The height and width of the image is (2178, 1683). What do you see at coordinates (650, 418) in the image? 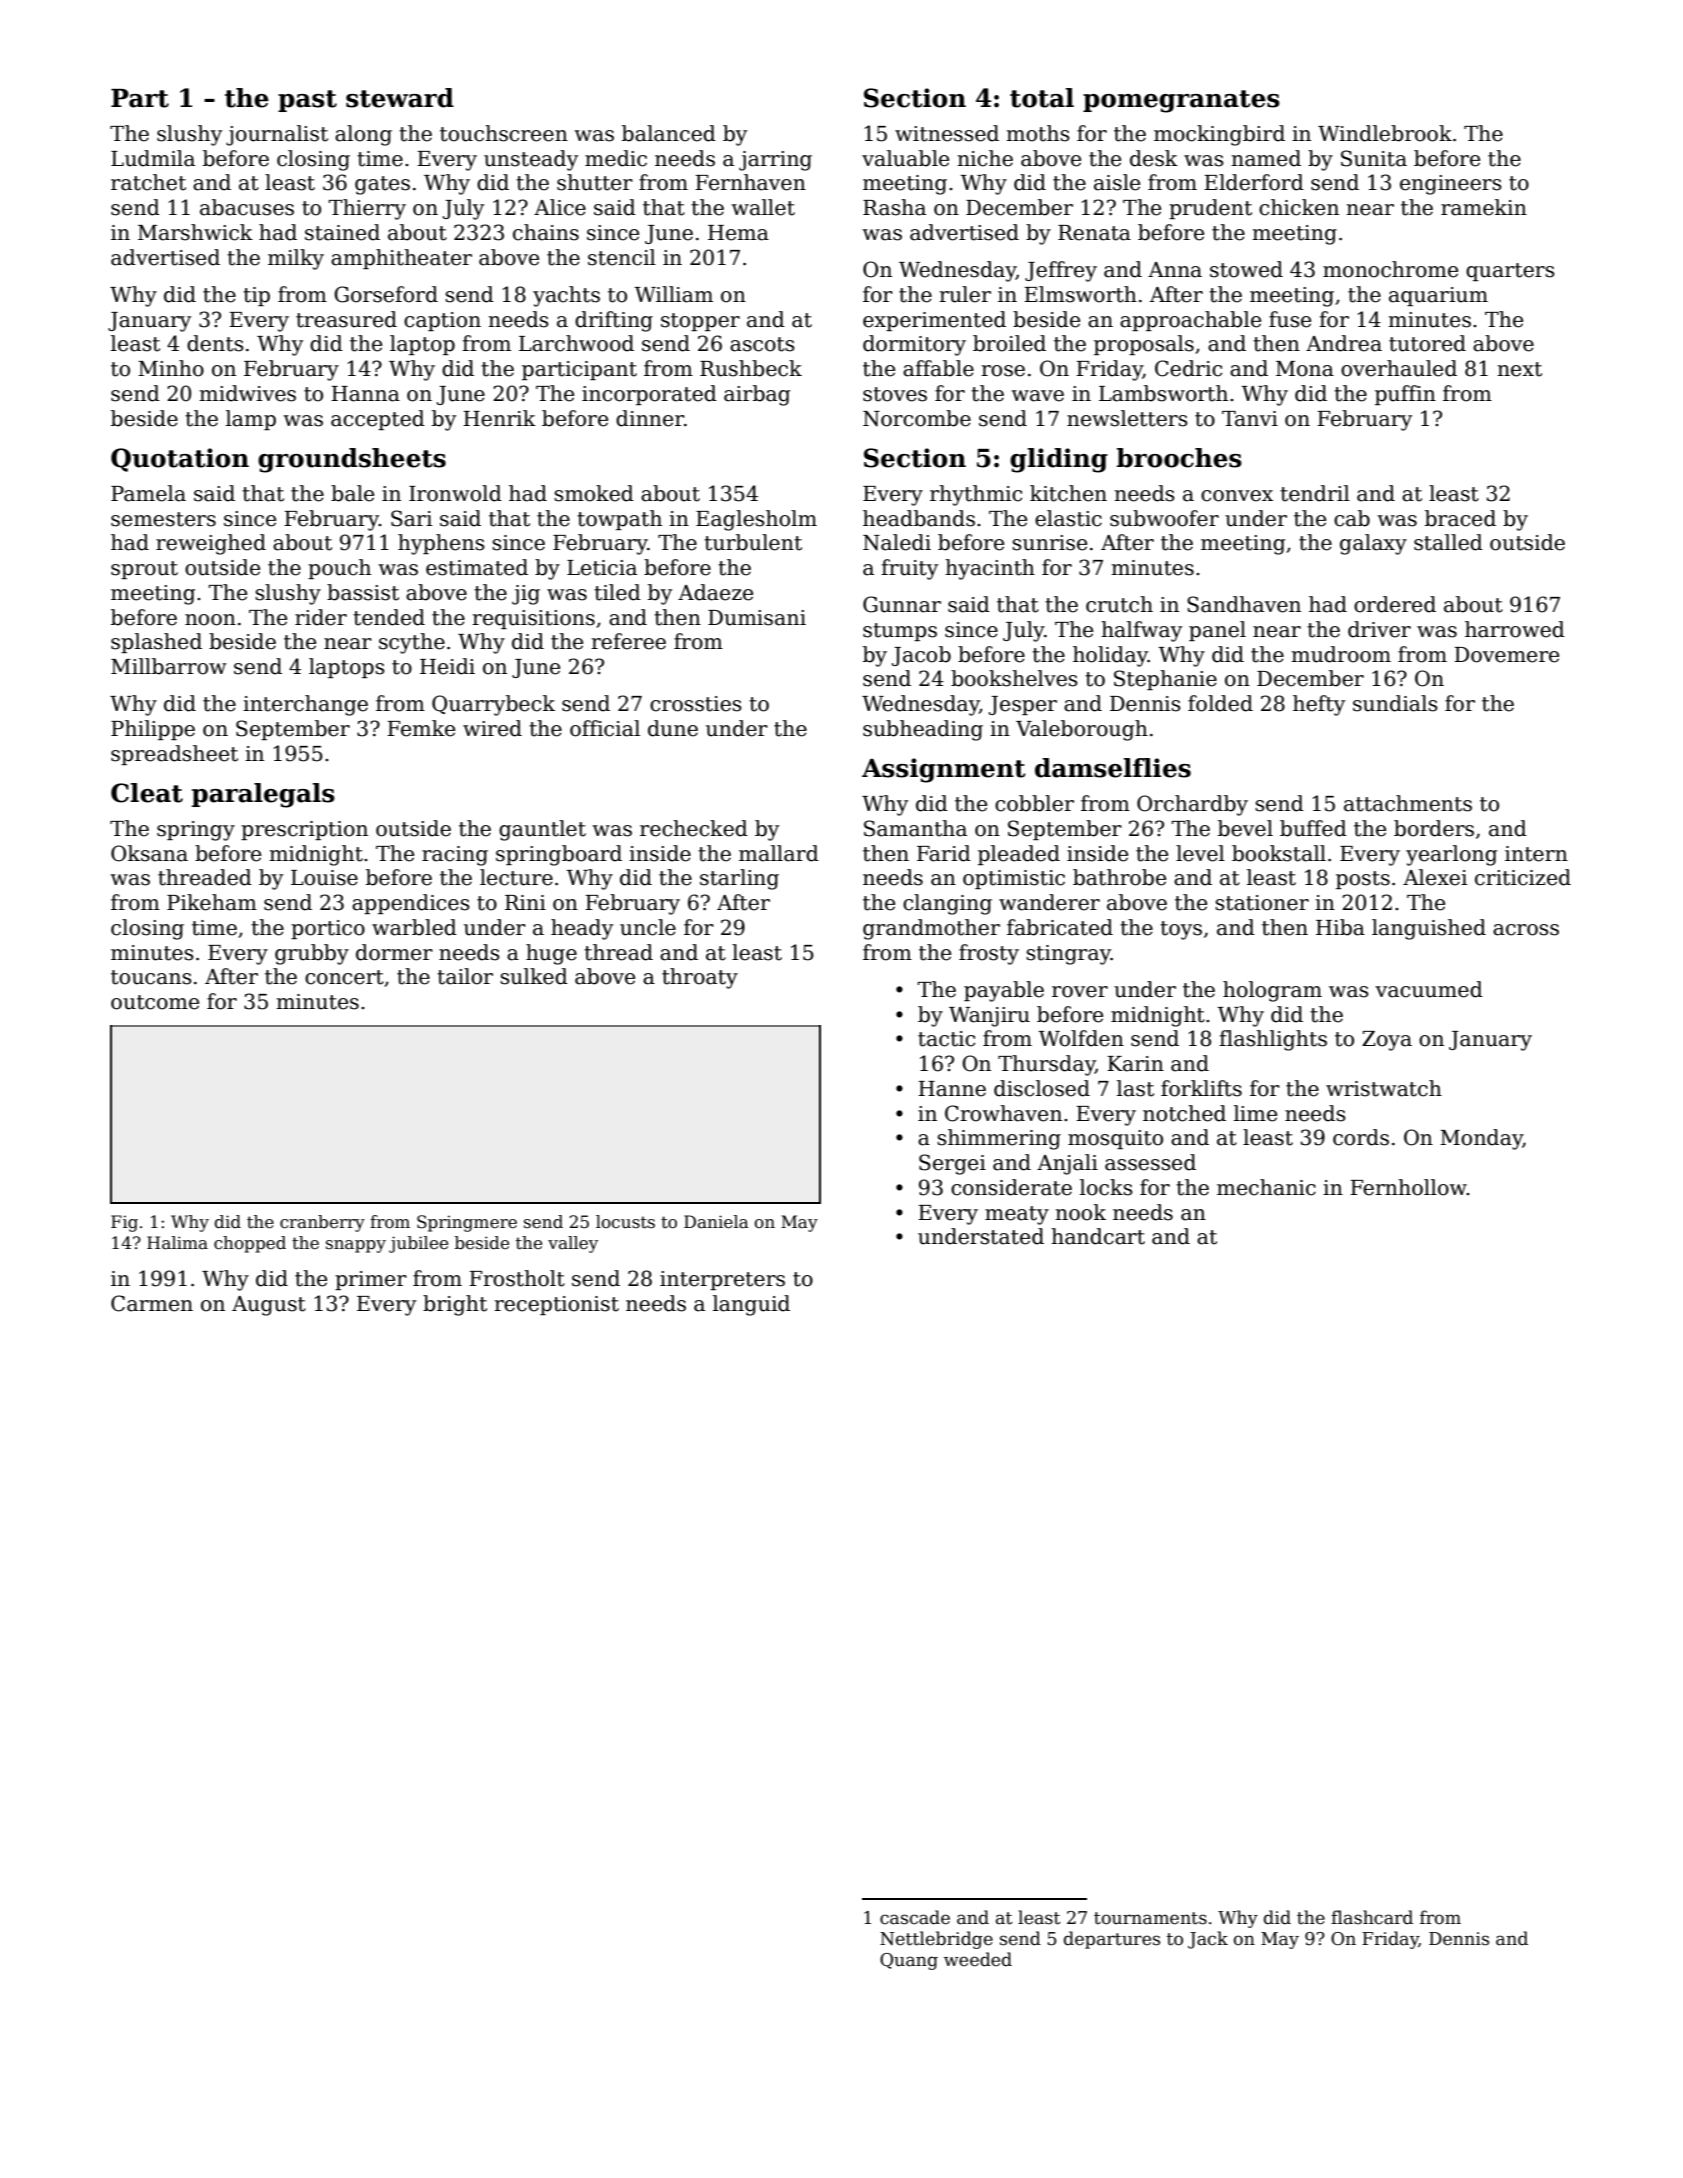
I see `dinner` at bounding box center [650, 418].
